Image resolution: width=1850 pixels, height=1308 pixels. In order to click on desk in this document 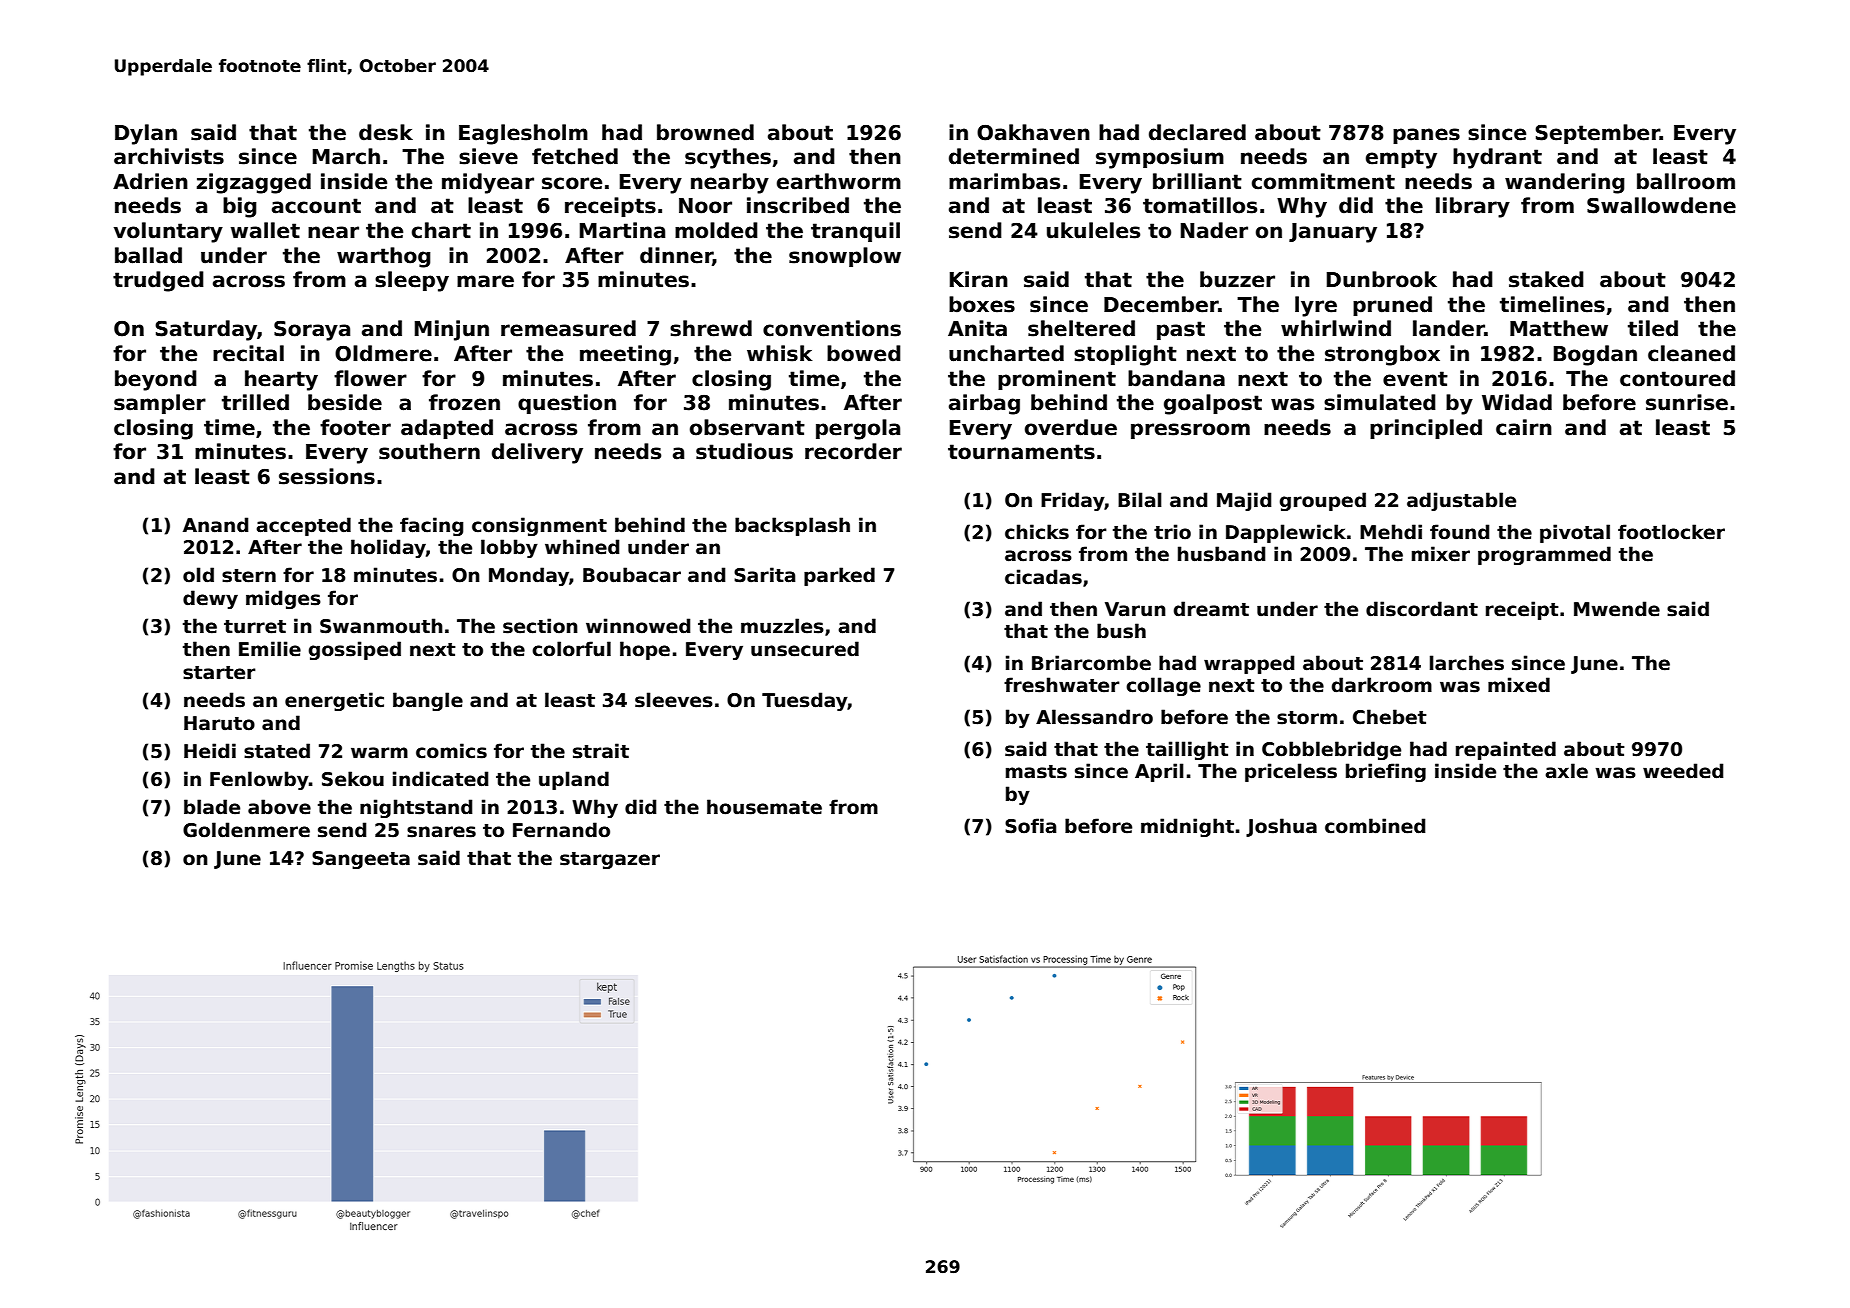, I will do `click(386, 132)`.
